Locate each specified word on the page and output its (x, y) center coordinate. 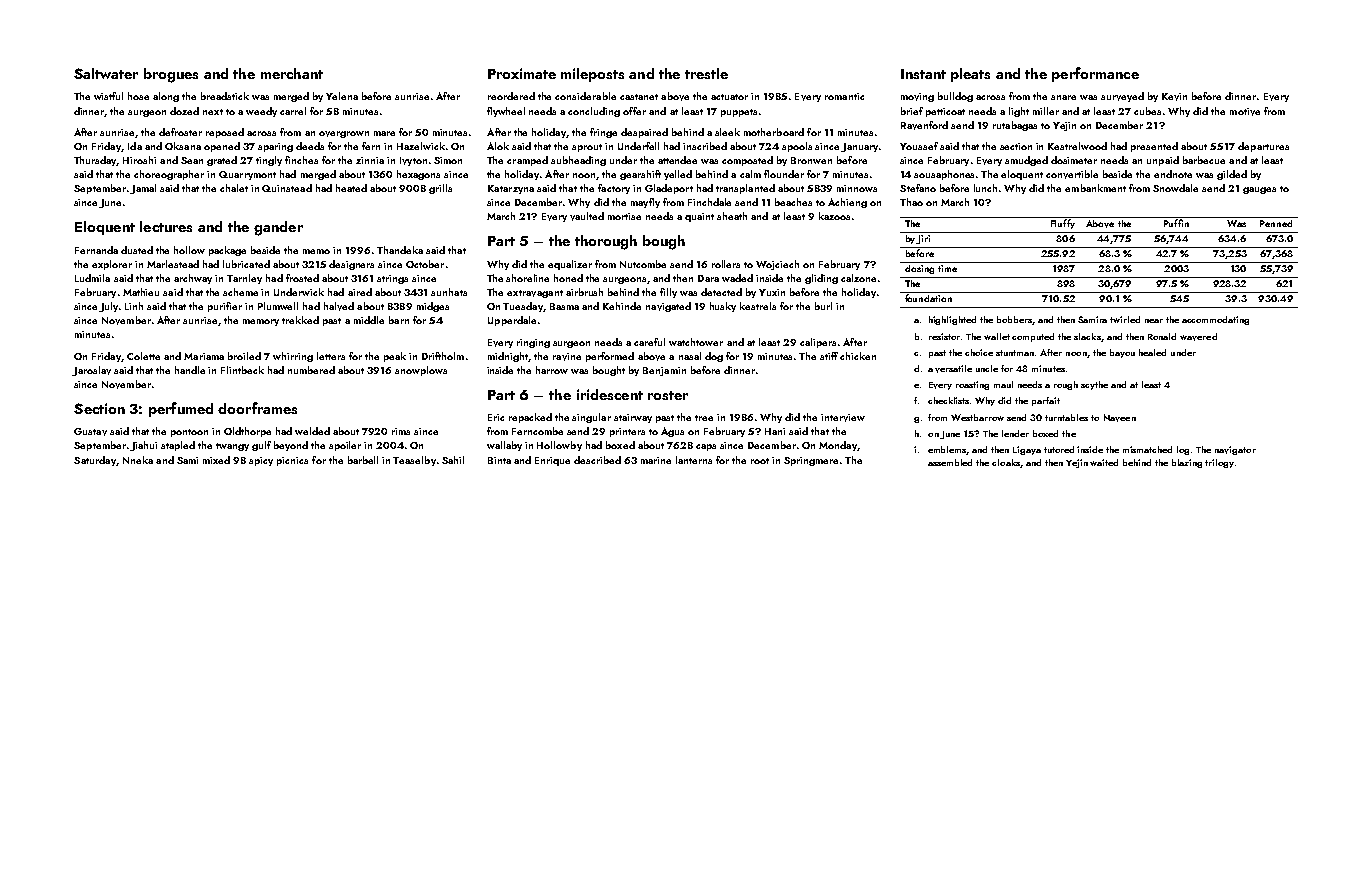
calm (750, 174)
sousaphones (944, 175)
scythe (1094, 385)
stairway (633, 418)
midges (433, 307)
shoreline (527, 278)
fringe (603, 133)
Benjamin (664, 371)
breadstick (225, 96)
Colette (143, 356)
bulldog (955, 97)
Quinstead (287, 188)
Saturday (95, 461)
